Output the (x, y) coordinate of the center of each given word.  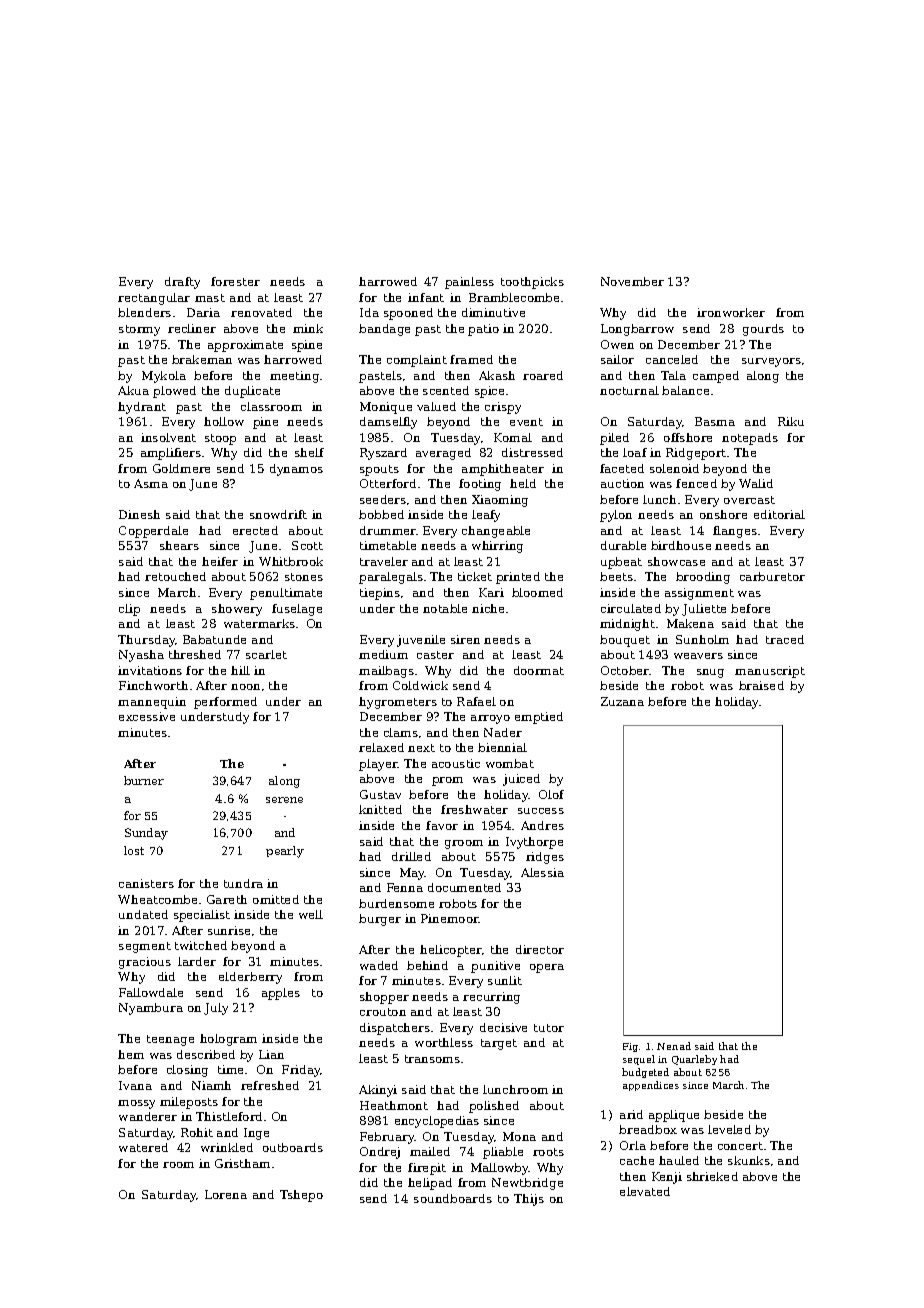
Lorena (226, 1194)
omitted (276, 899)
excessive (147, 716)
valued (436, 406)
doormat (539, 670)
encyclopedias (437, 1122)
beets (616, 576)
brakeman (202, 359)
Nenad (674, 1046)
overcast (749, 500)
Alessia (542, 872)
